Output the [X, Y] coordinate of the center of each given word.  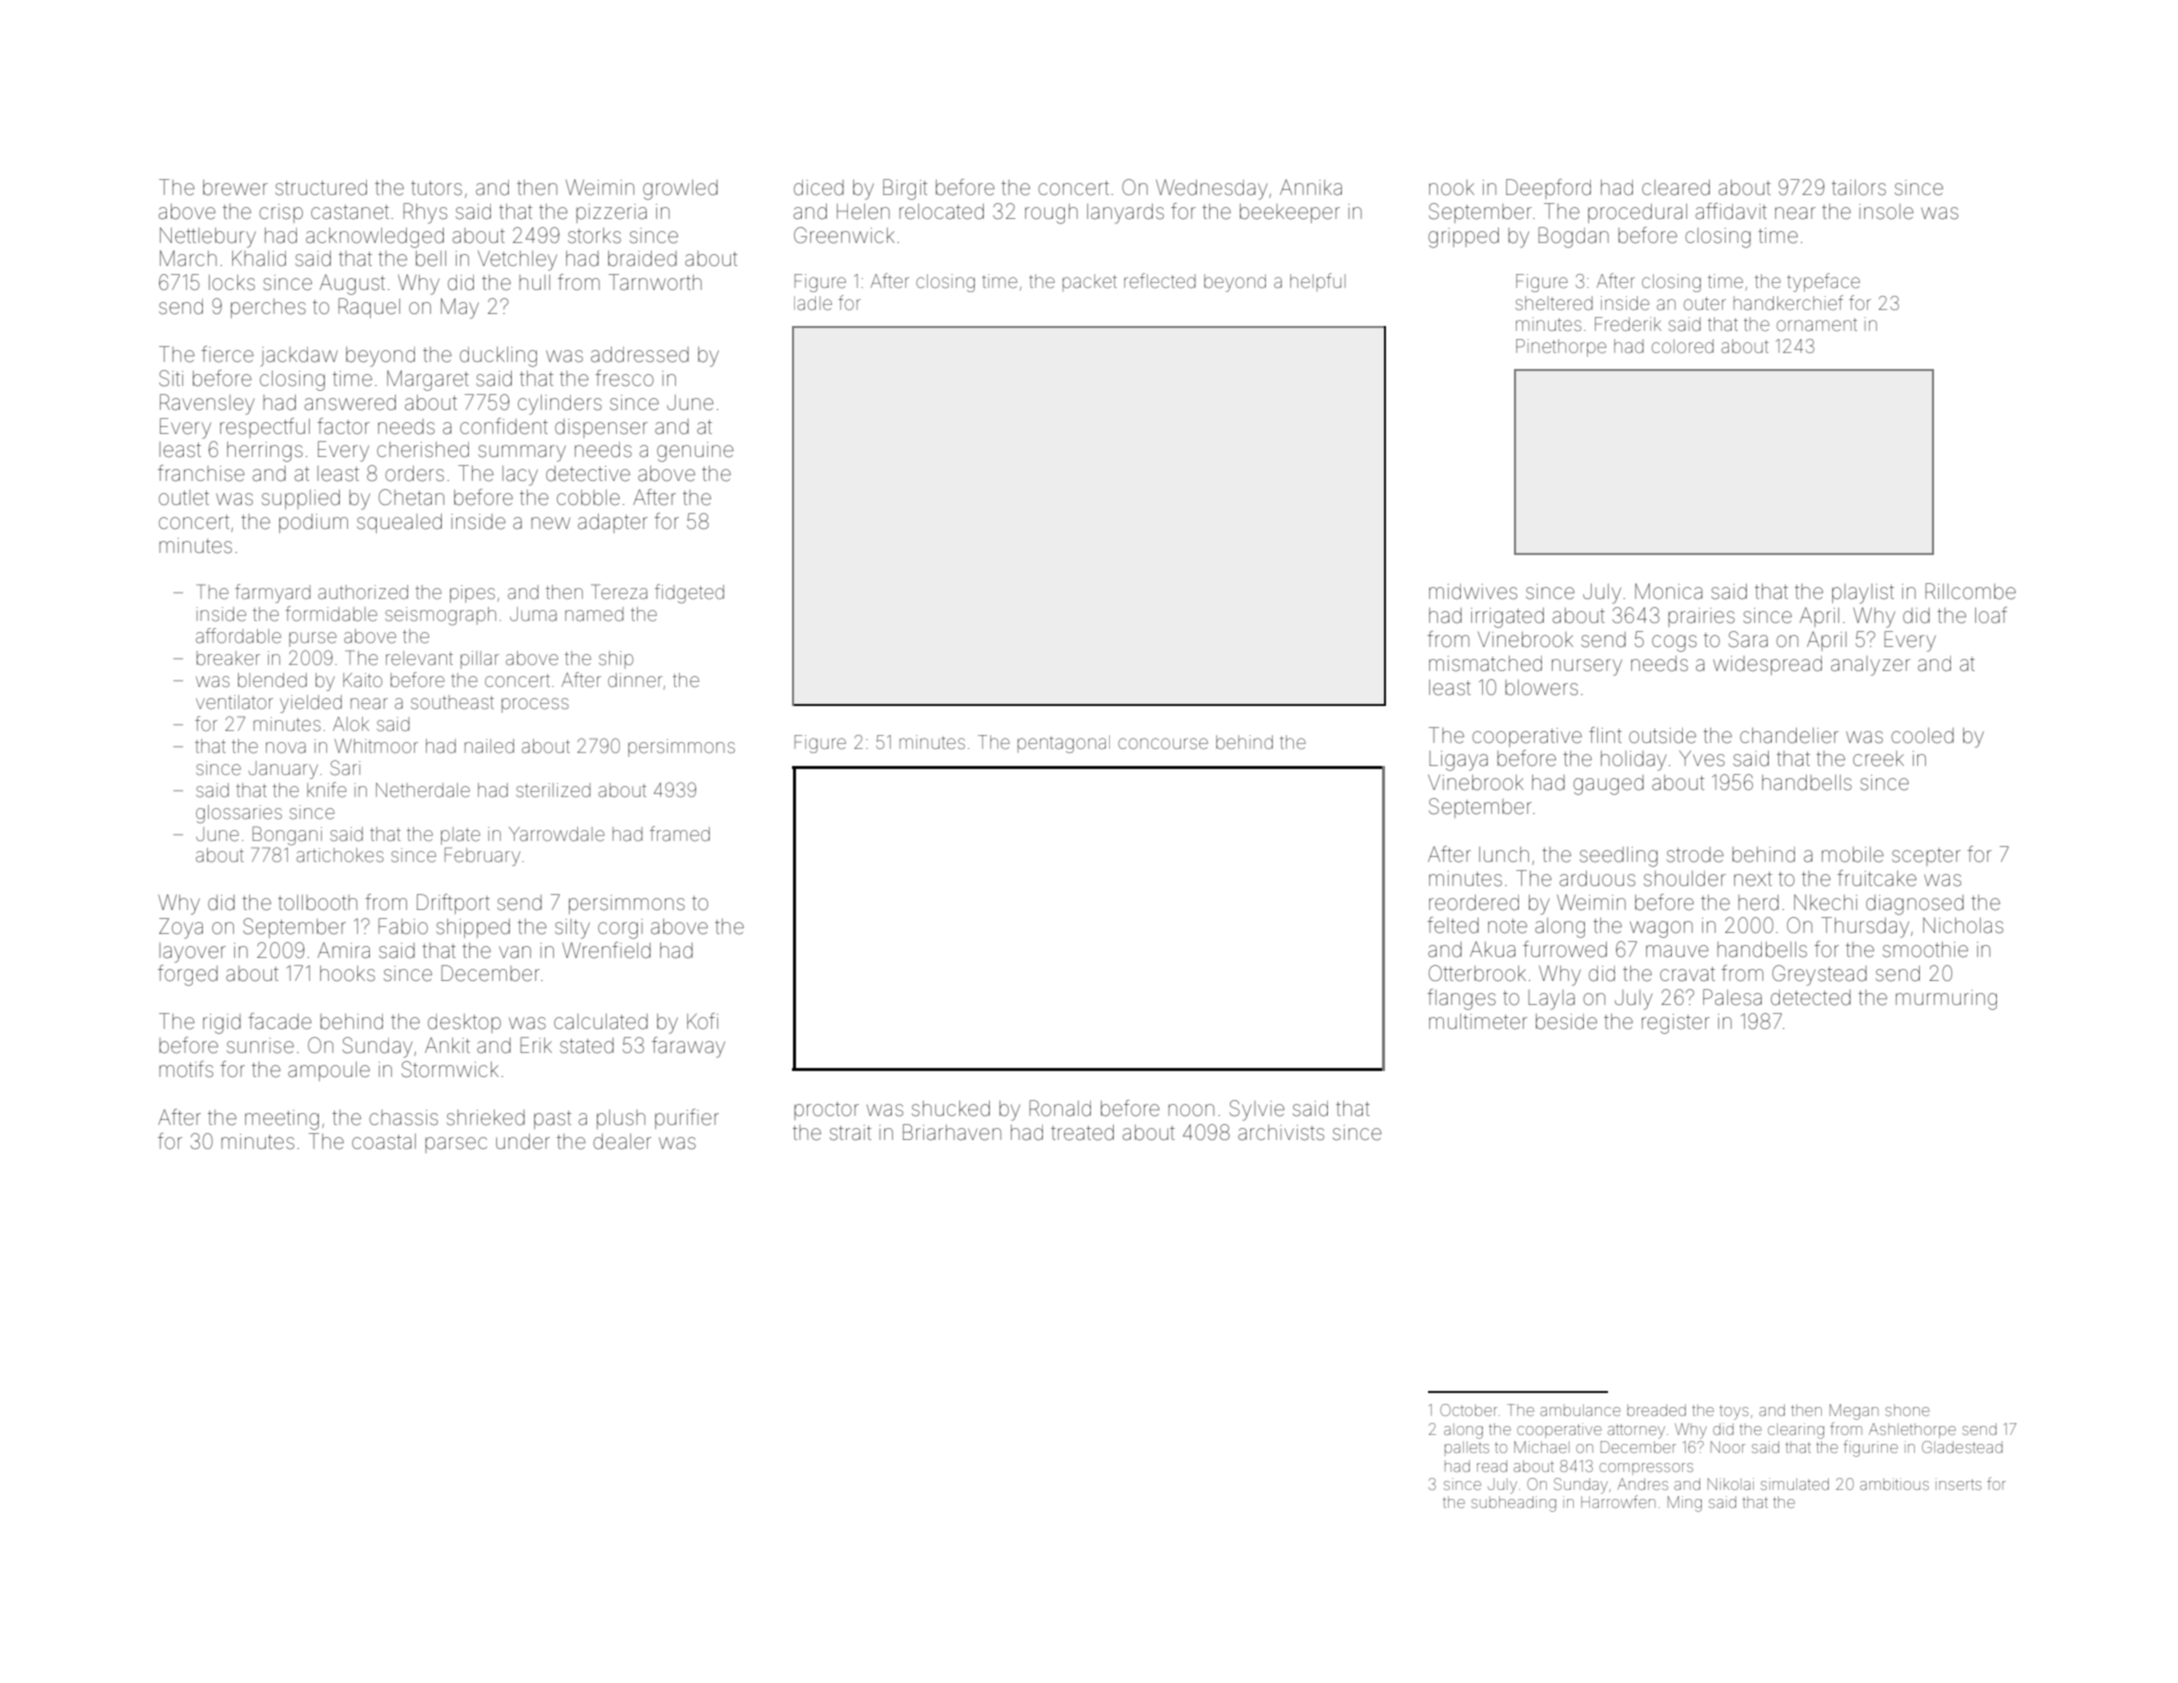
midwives [1473, 592]
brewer [235, 188]
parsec [456, 1145]
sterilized [553, 790]
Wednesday [1211, 189]
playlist [1863, 594]
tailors [1859, 187]
